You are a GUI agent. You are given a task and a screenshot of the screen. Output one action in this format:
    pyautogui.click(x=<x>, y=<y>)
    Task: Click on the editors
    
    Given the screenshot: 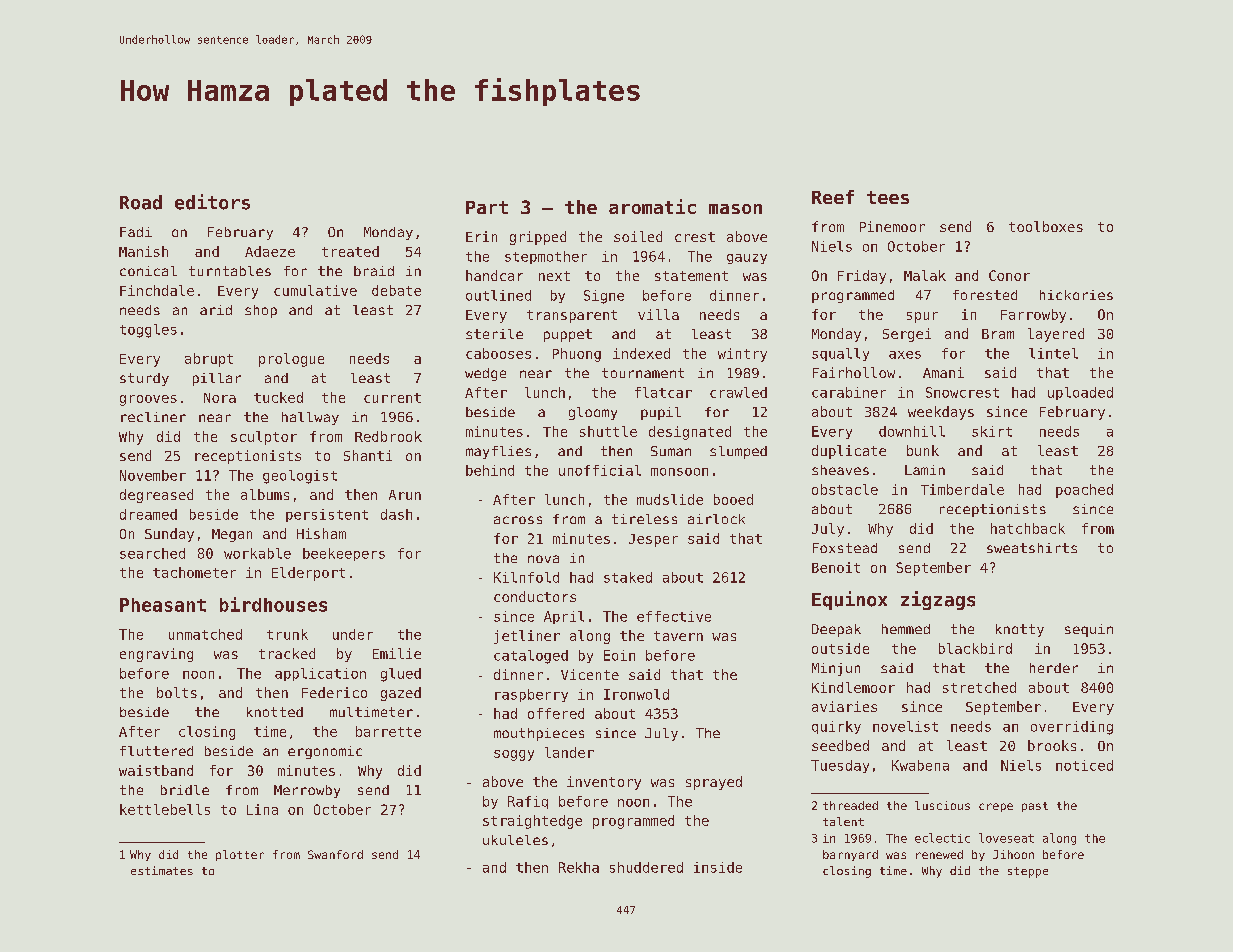 What is the action you would take?
    pyautogui.click(x=212, y=202)
